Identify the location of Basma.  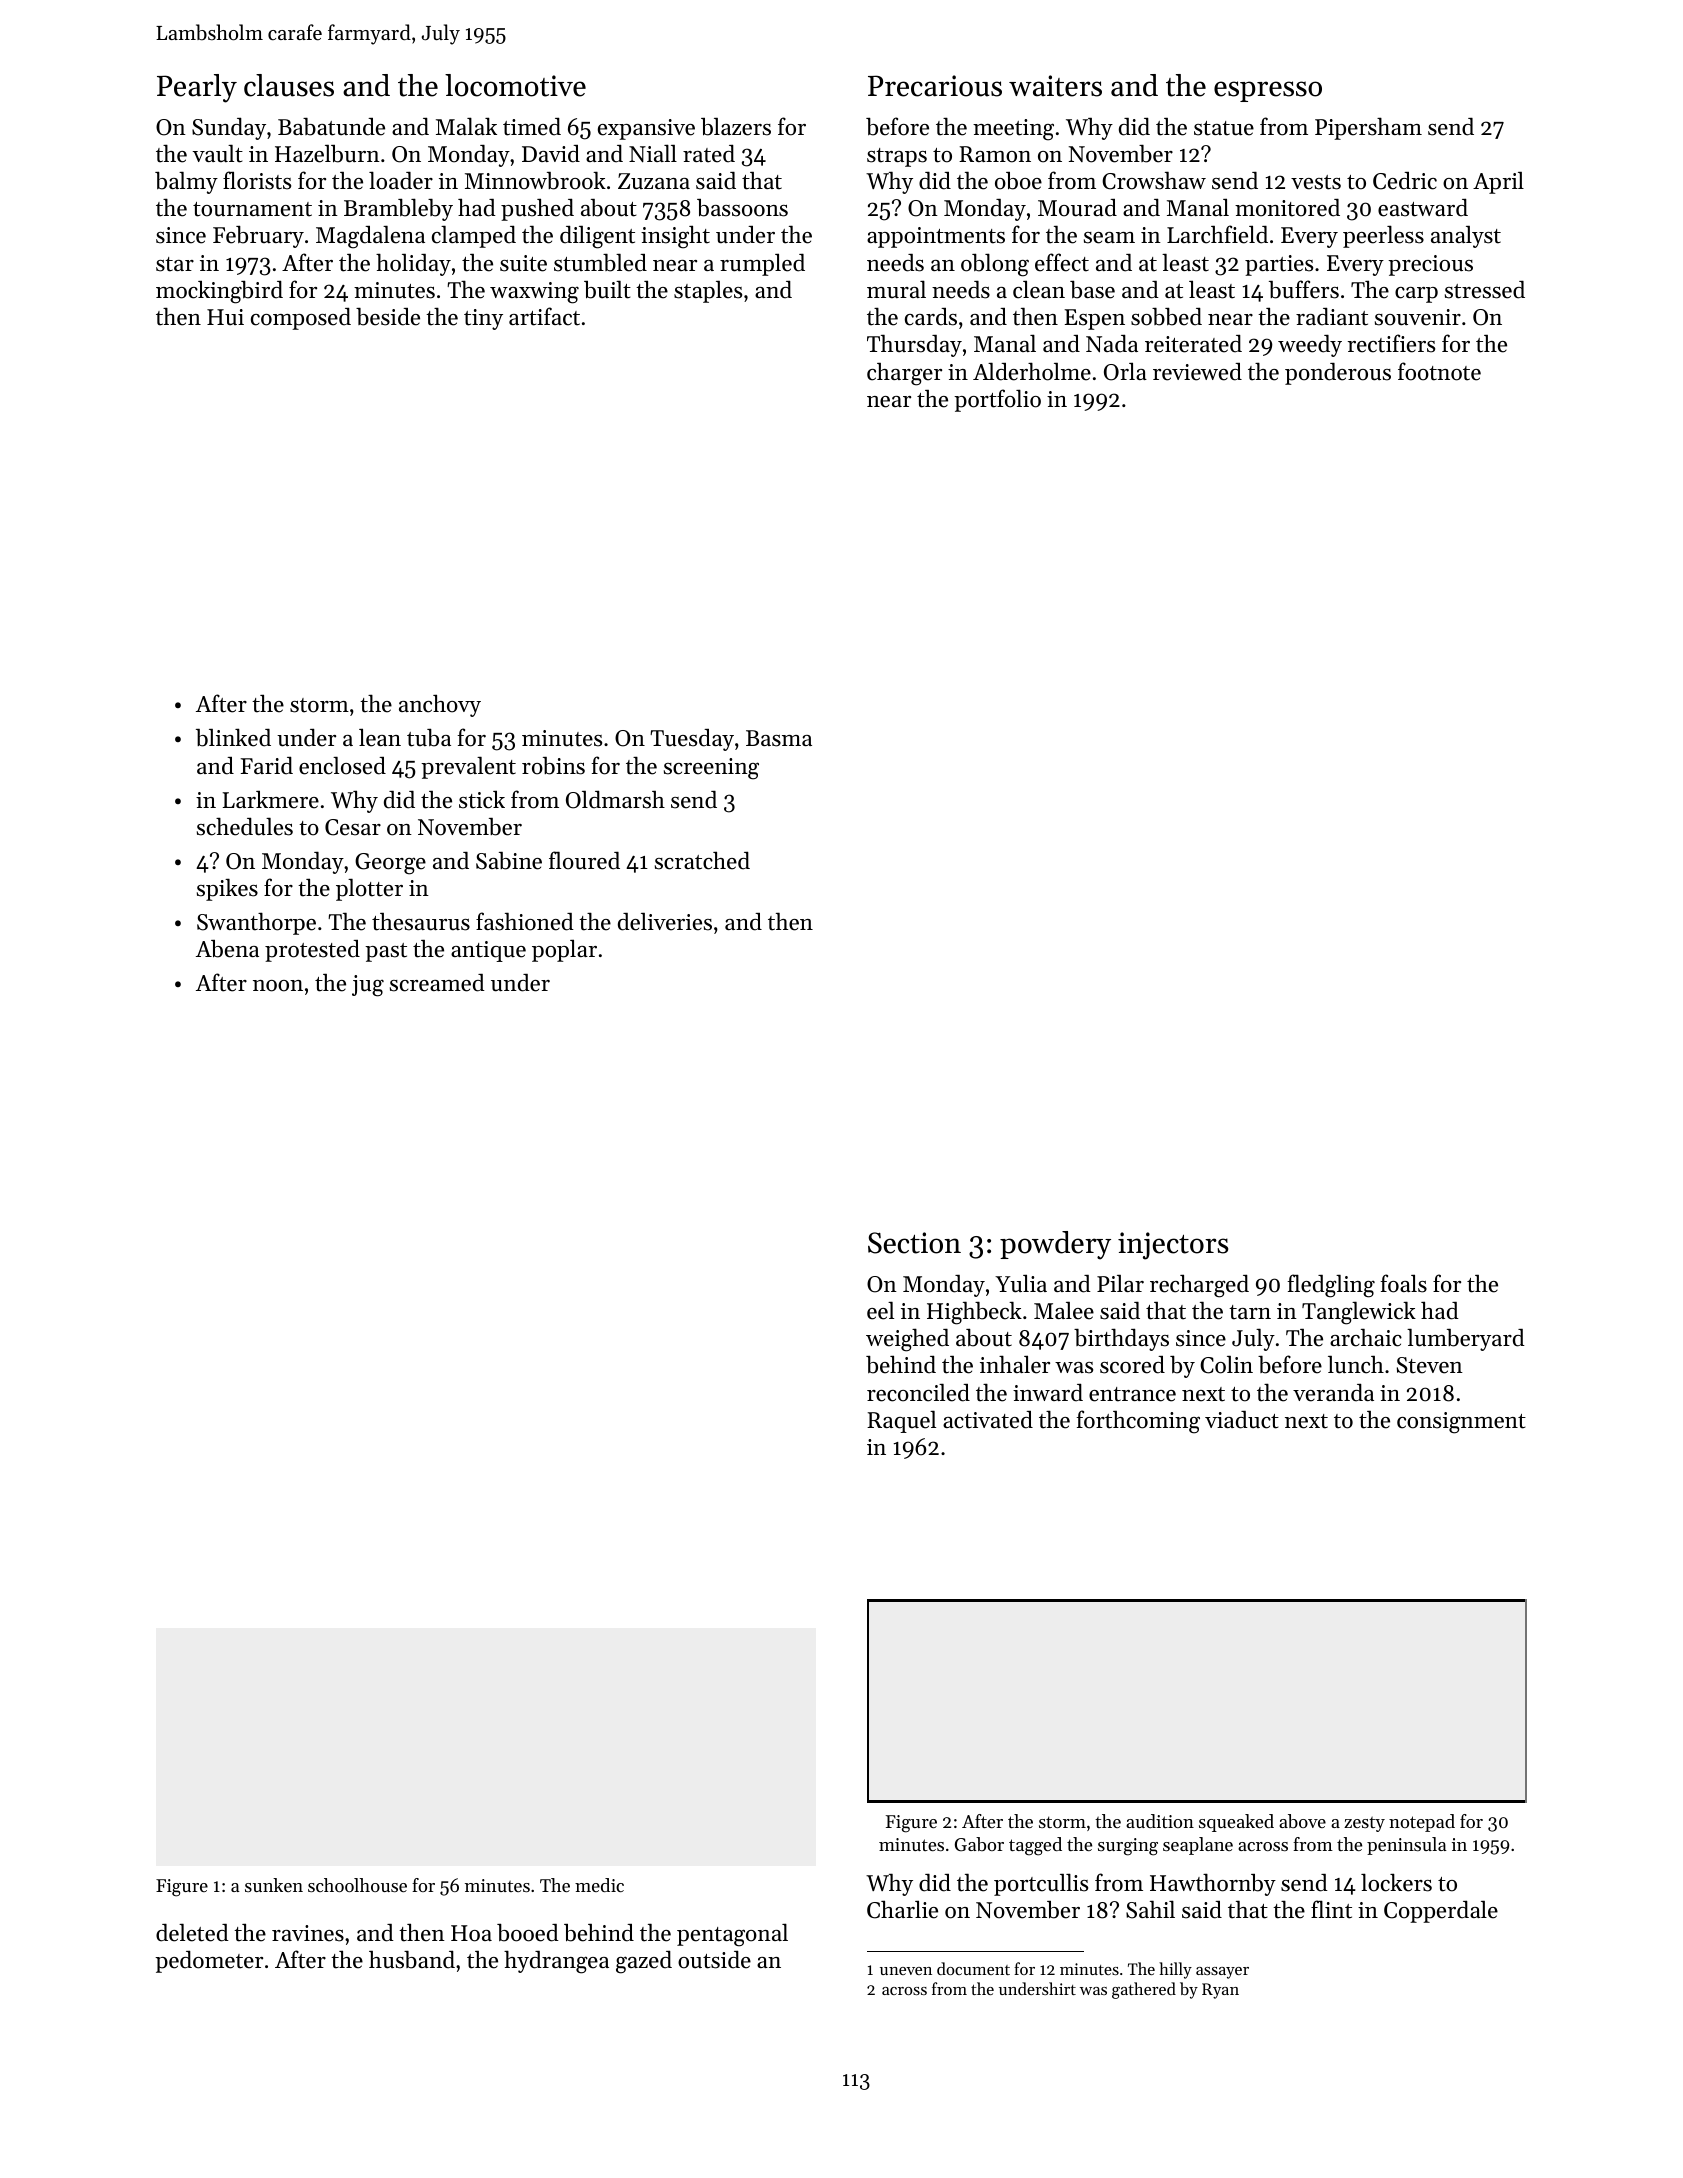
(779, 738).
